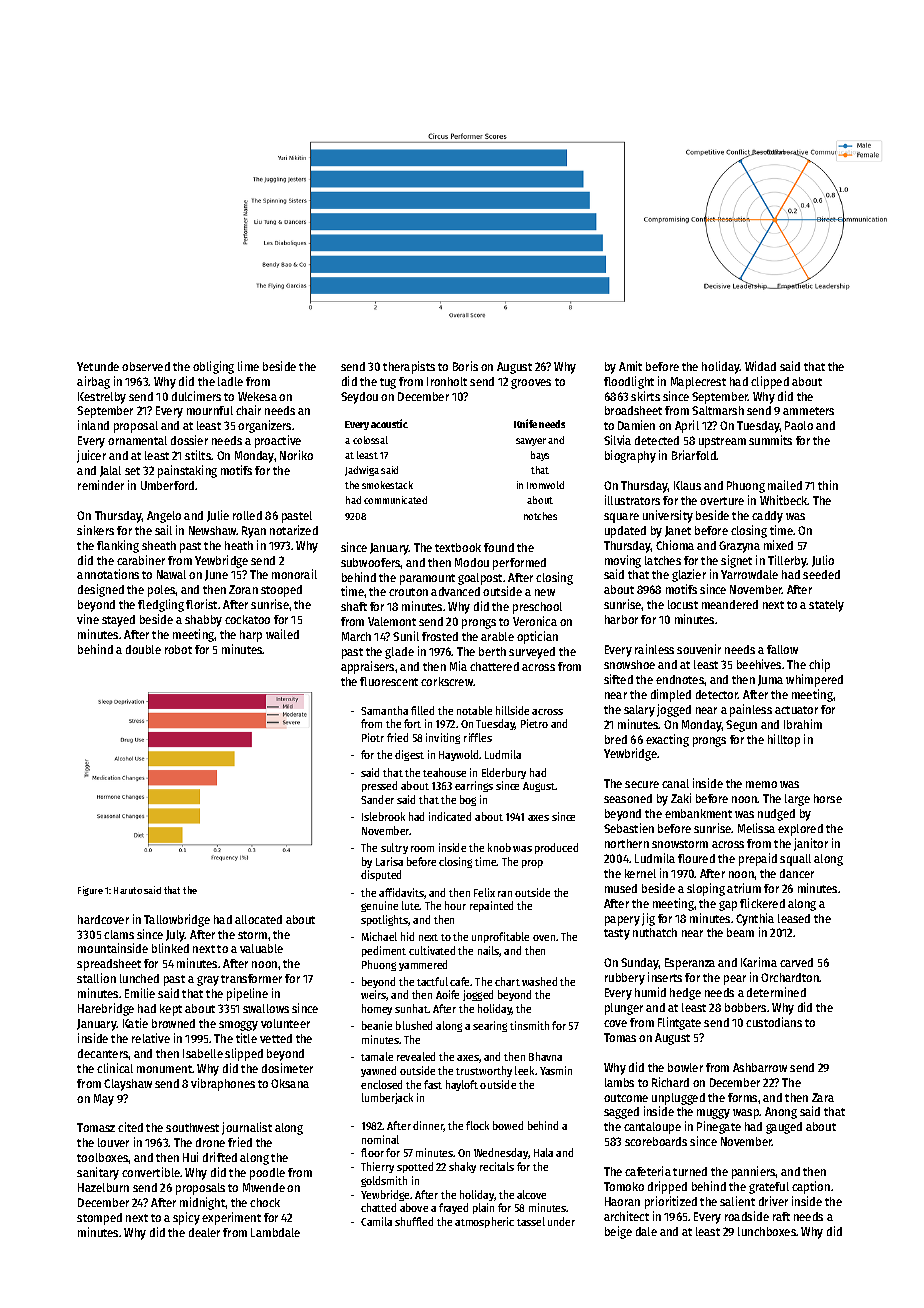  I want to click on Julie, so click(218, 516).
